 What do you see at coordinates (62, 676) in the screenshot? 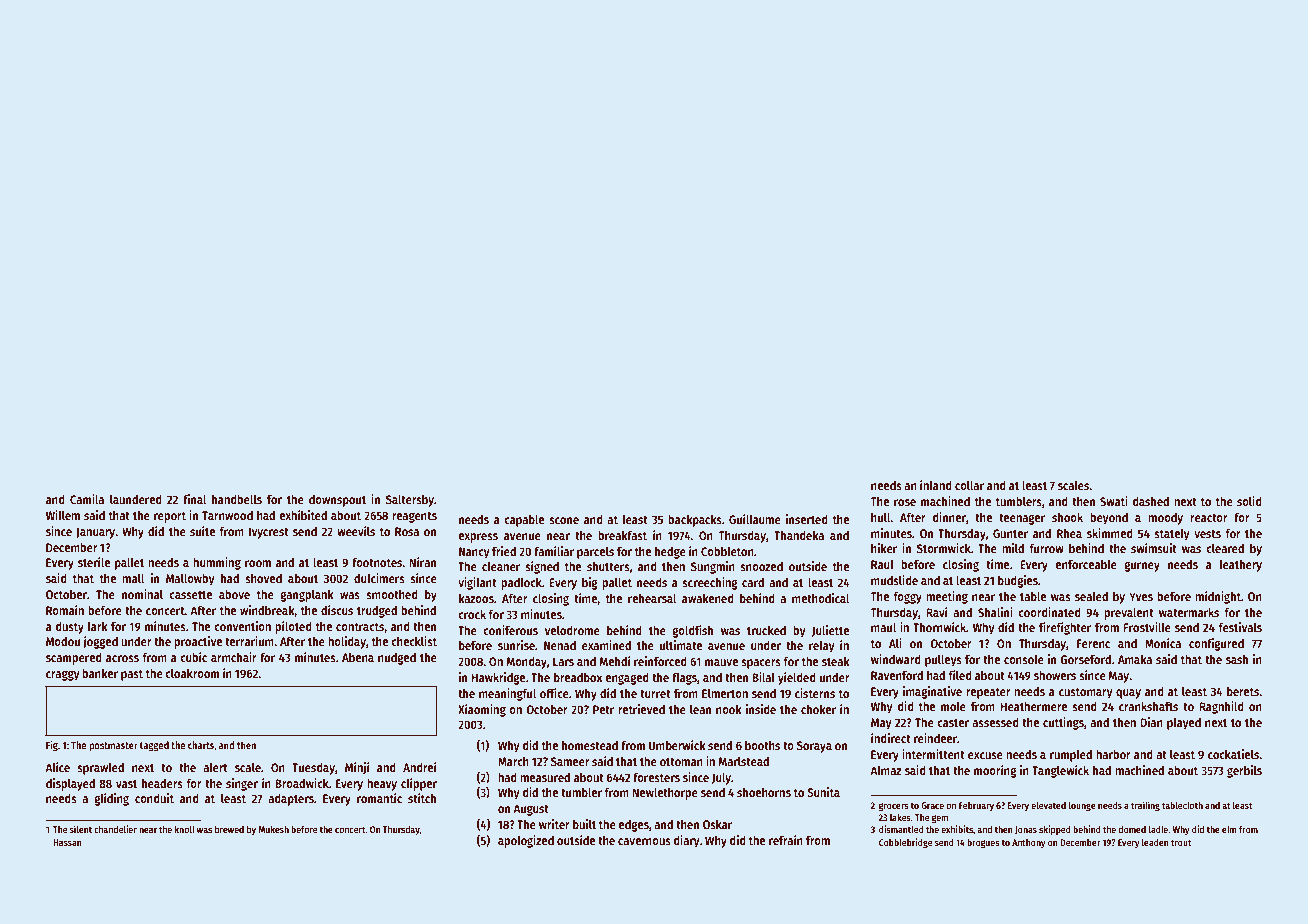
I see `craggy` at bounding box center [62, 676].
